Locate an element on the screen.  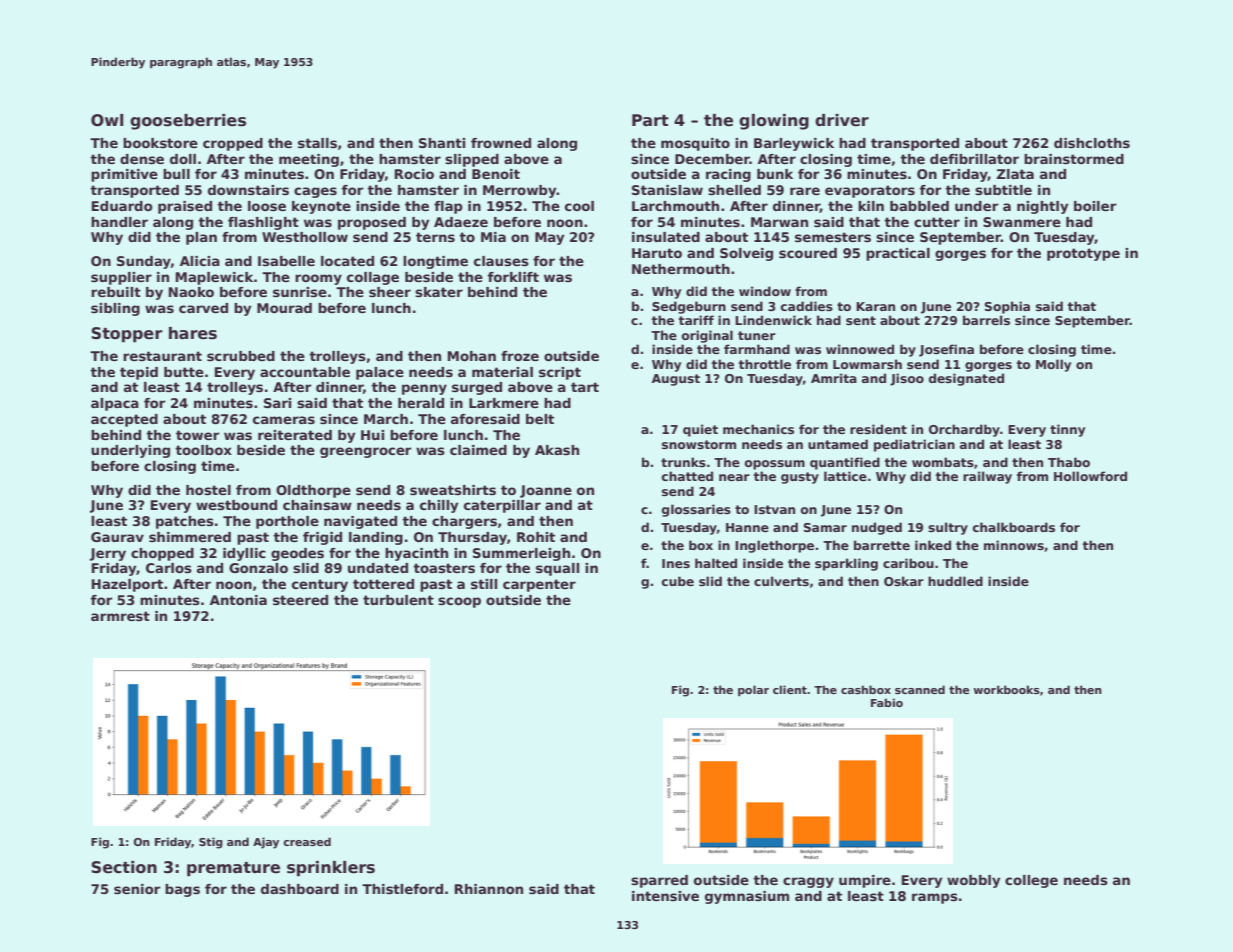
material is located at coordinates (502, 372).
